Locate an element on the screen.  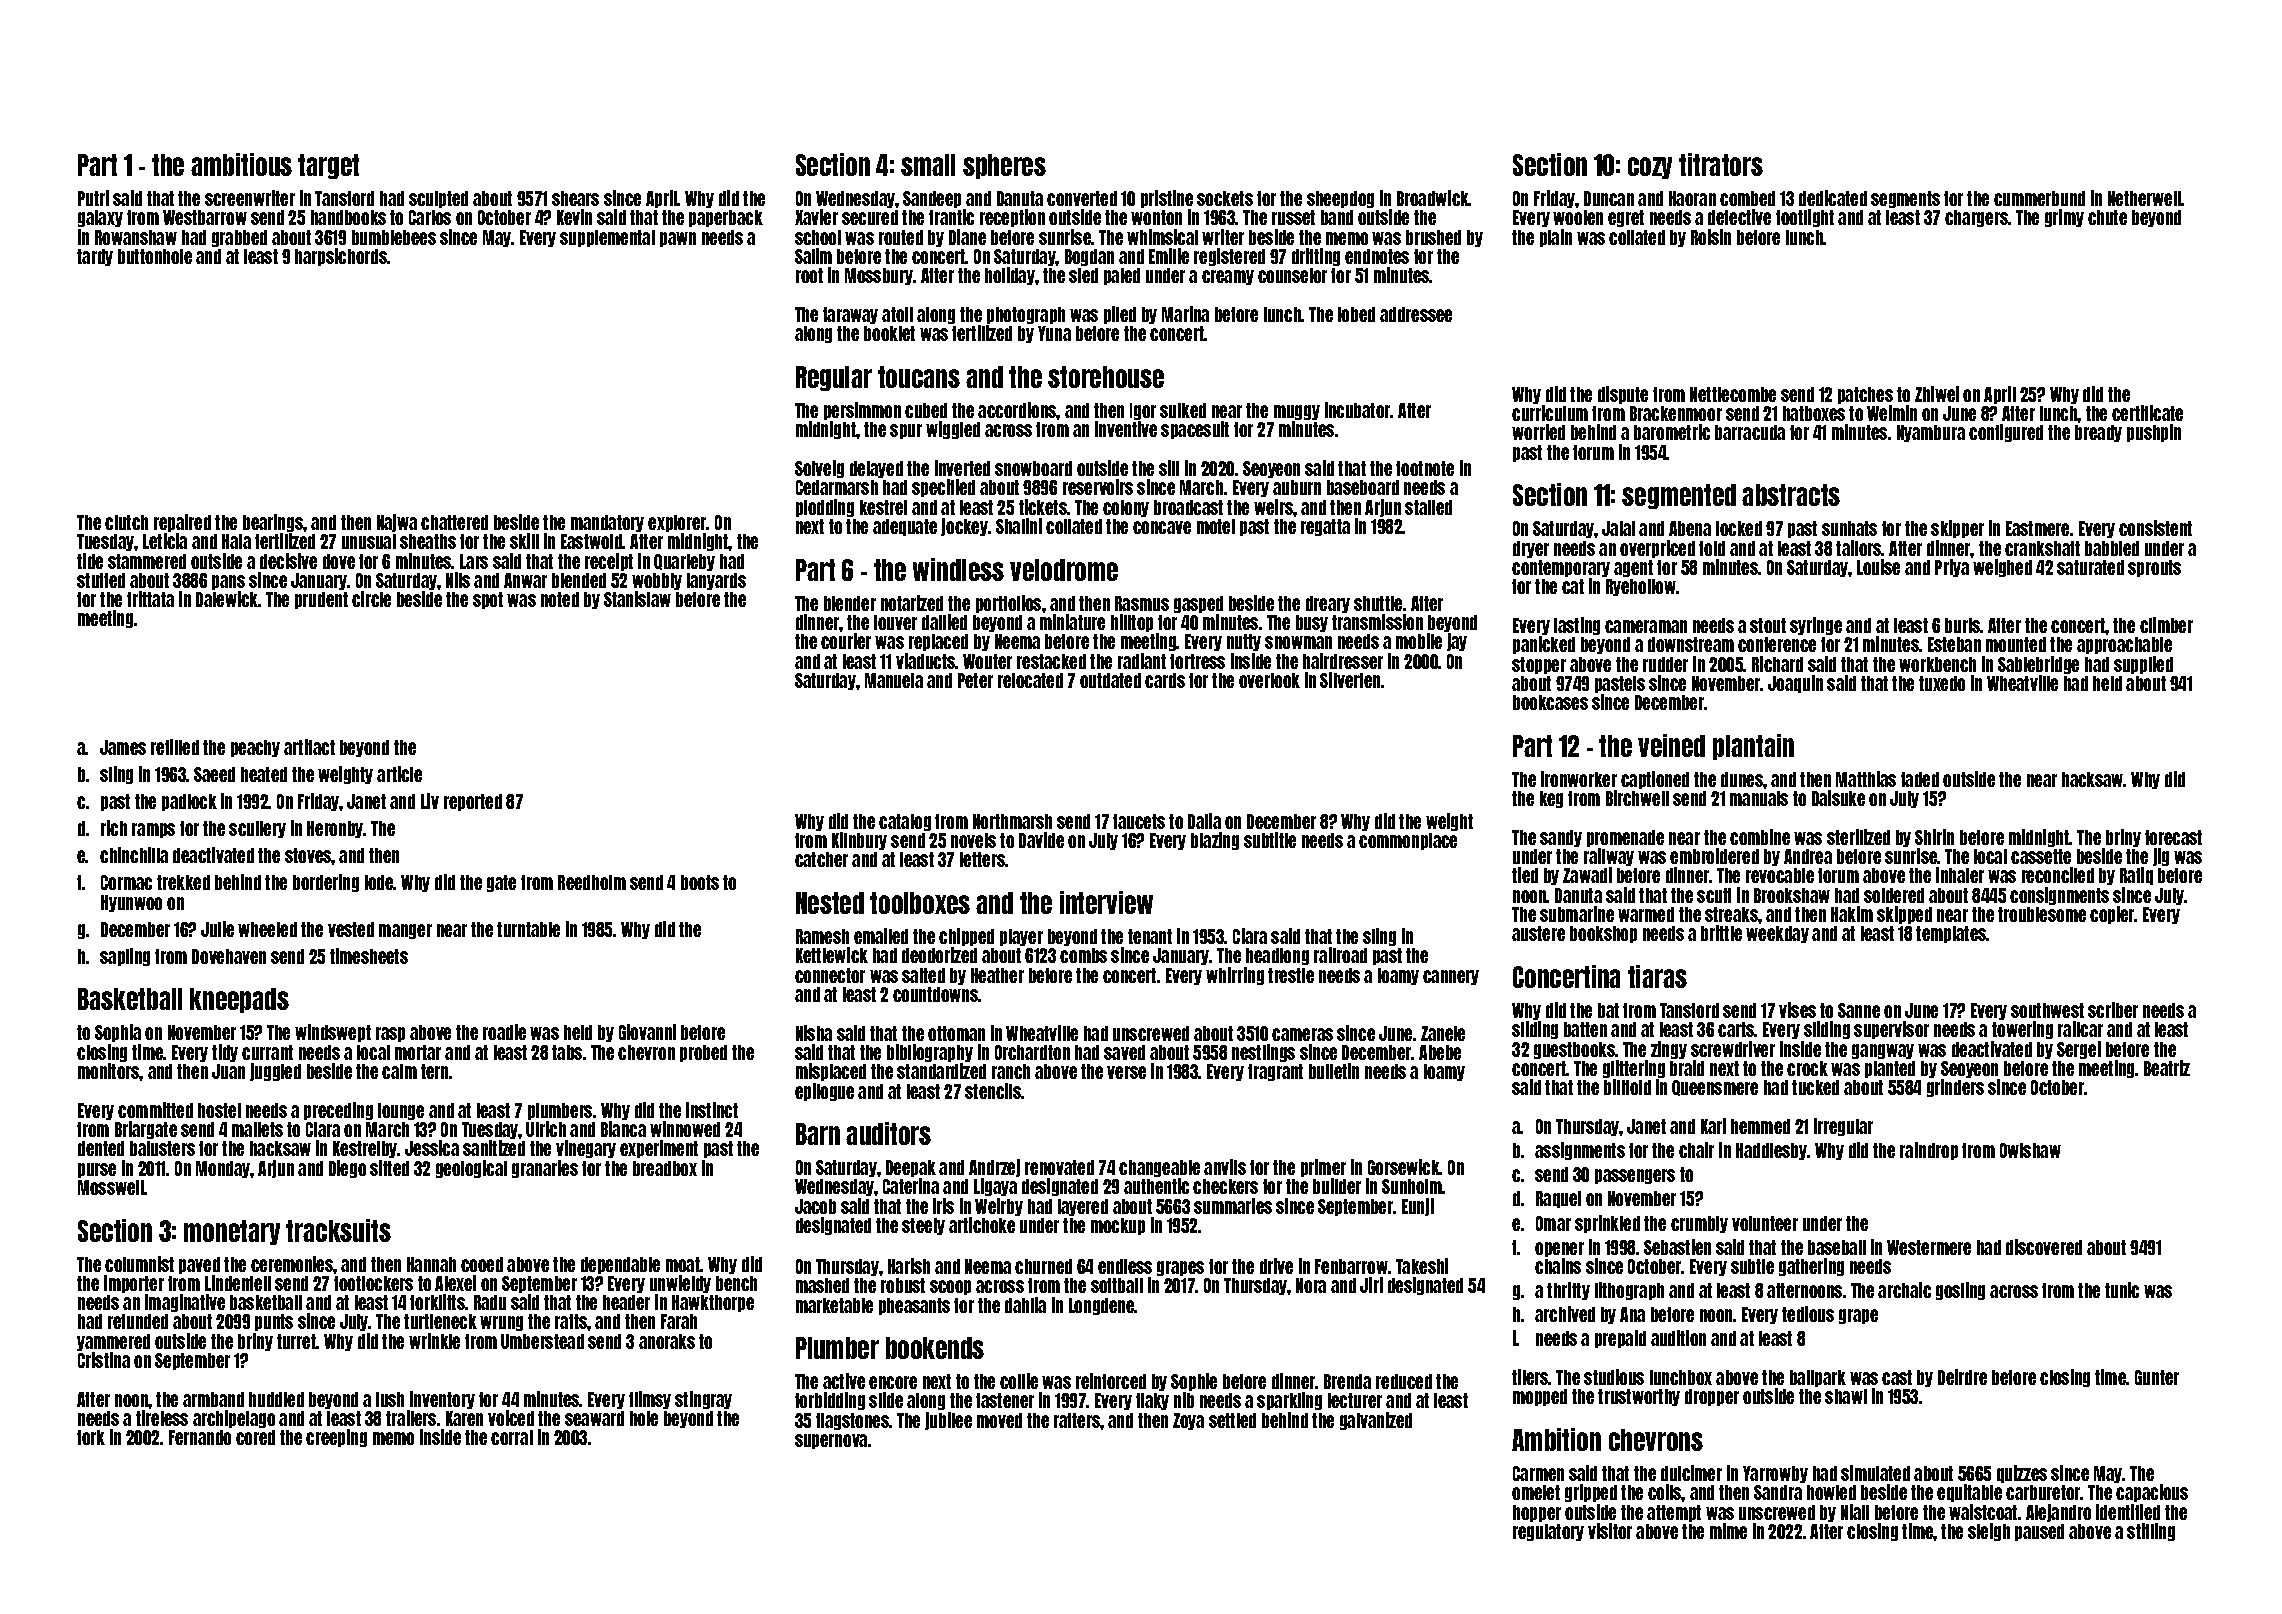
stifling is located at coordinates (2151, 1532).
